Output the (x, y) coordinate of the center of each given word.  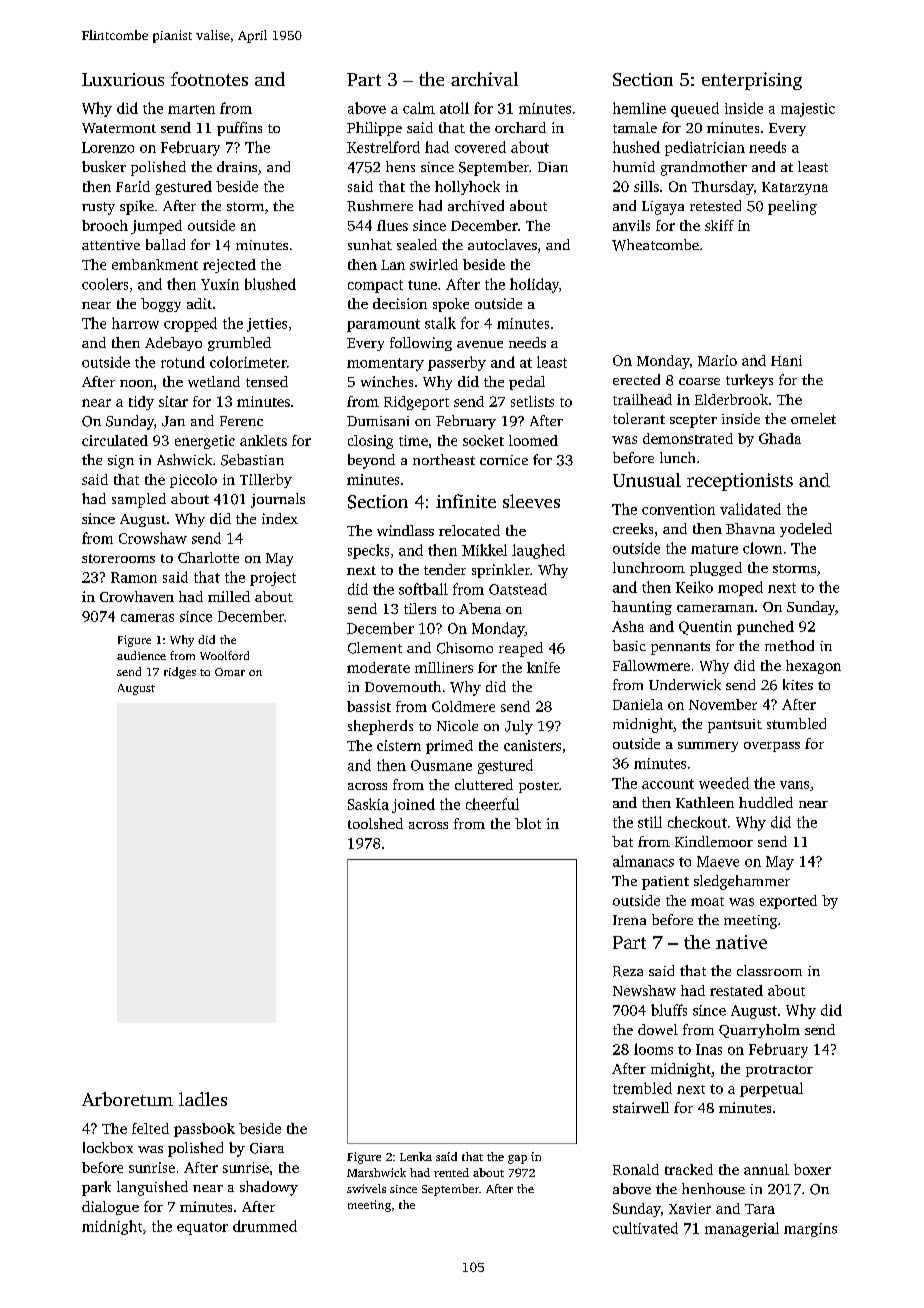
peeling (792, 207)
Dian (553, 167)
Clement (375, 648)
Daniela (638, 704)
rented (451, 1172)
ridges (180, 673)
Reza (628, 971)
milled (229, 596)
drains (237, 166)
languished (152, 1188)
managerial (742, 1229)
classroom (769, 970)
